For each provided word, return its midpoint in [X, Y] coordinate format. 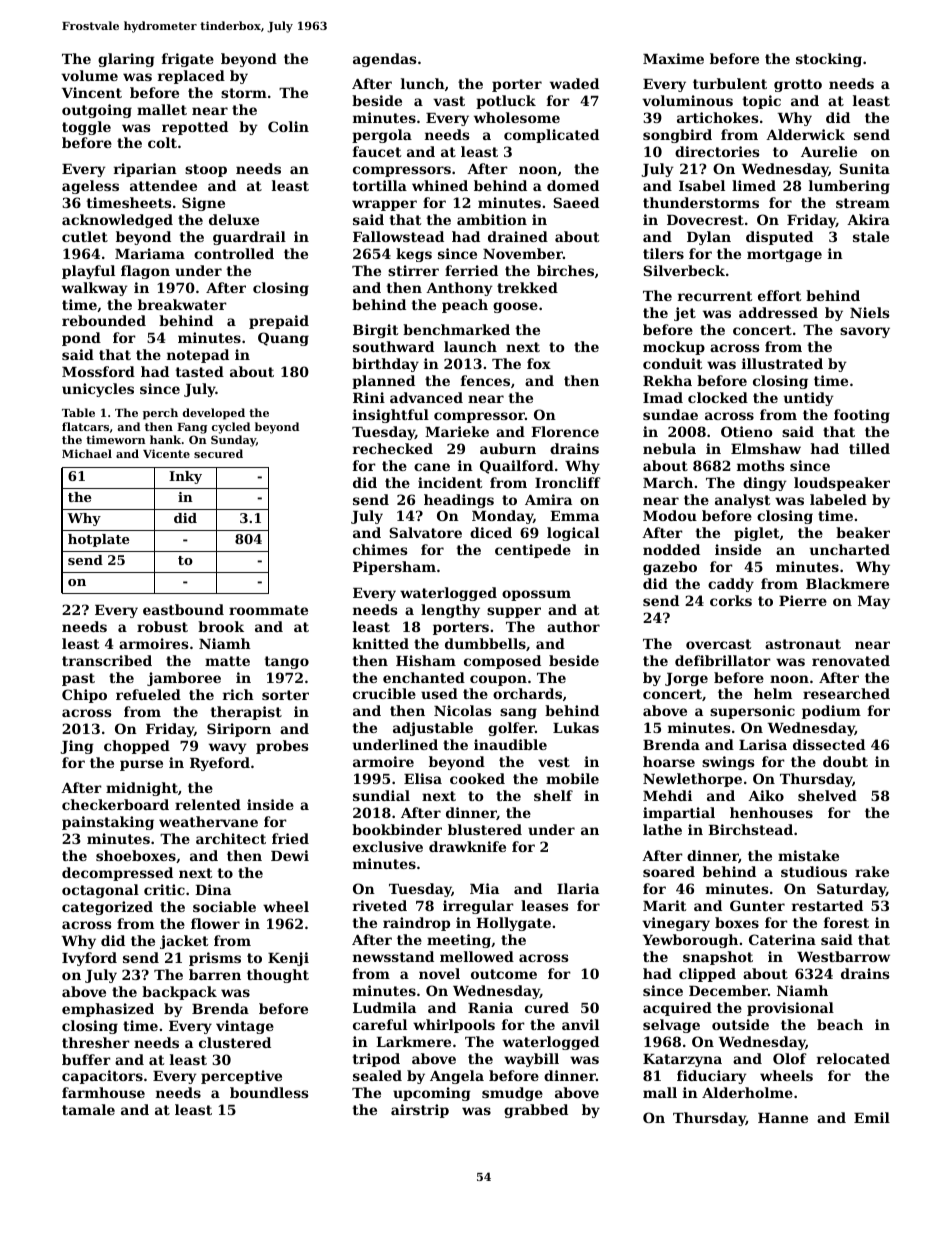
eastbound [183, 609]
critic [164, 889]
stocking [829, 60]
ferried [471, 270]
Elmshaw [766, 448]
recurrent [715, 296]
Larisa [763, 744]
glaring [126, 60]
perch [160, 414]
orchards [527, 693]
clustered [235, 1042]
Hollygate [513, 924]
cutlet [85, 236]
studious [814, 871]
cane [432, 467]
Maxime [673, 58]
